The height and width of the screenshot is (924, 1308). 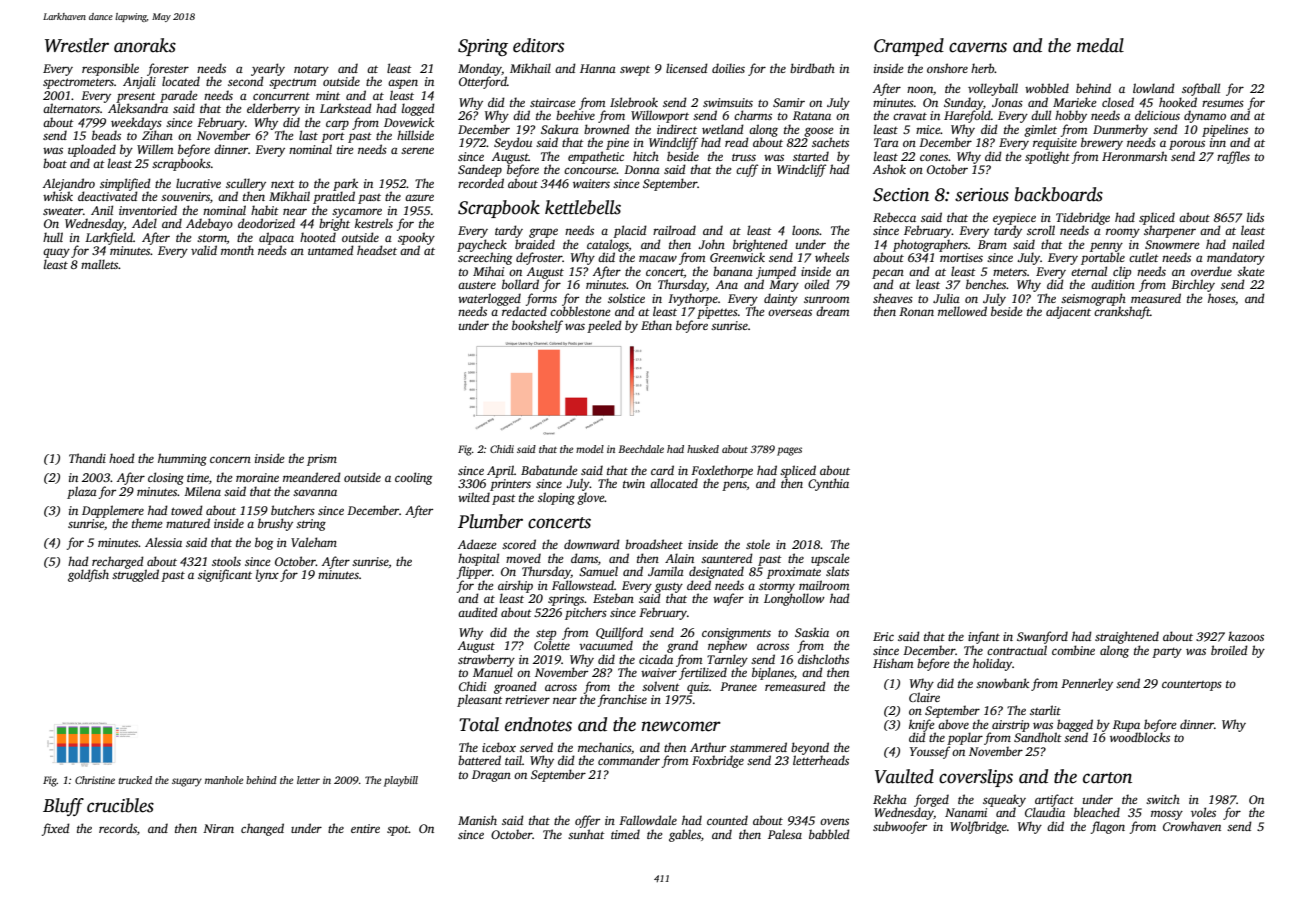 I want to click on Cynthia, so click(x=828, y=484).
